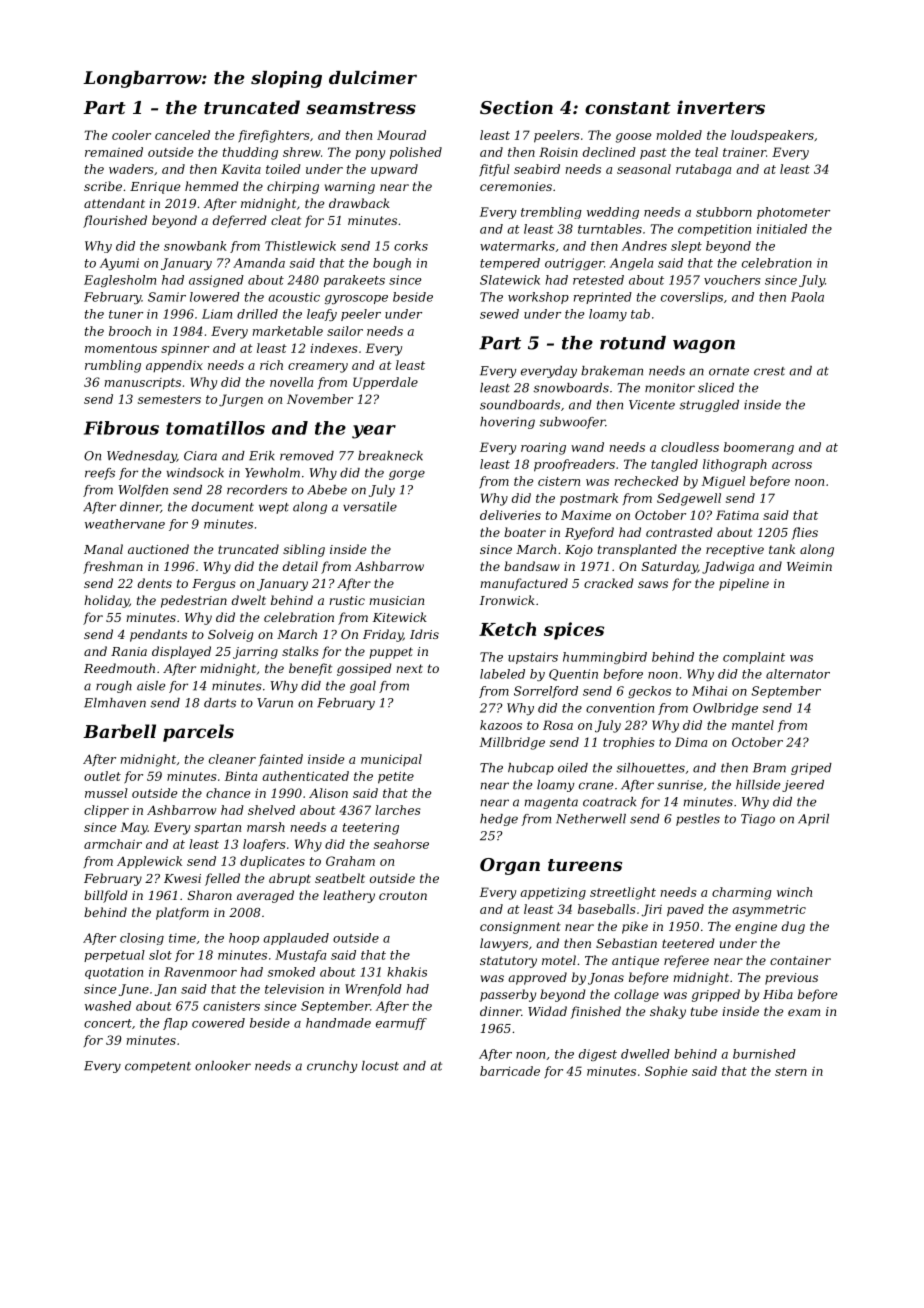 The image size is (924, 1308). Describe the element at coordinates (396, 600) in the screenshot. I see `musician` at that location.
